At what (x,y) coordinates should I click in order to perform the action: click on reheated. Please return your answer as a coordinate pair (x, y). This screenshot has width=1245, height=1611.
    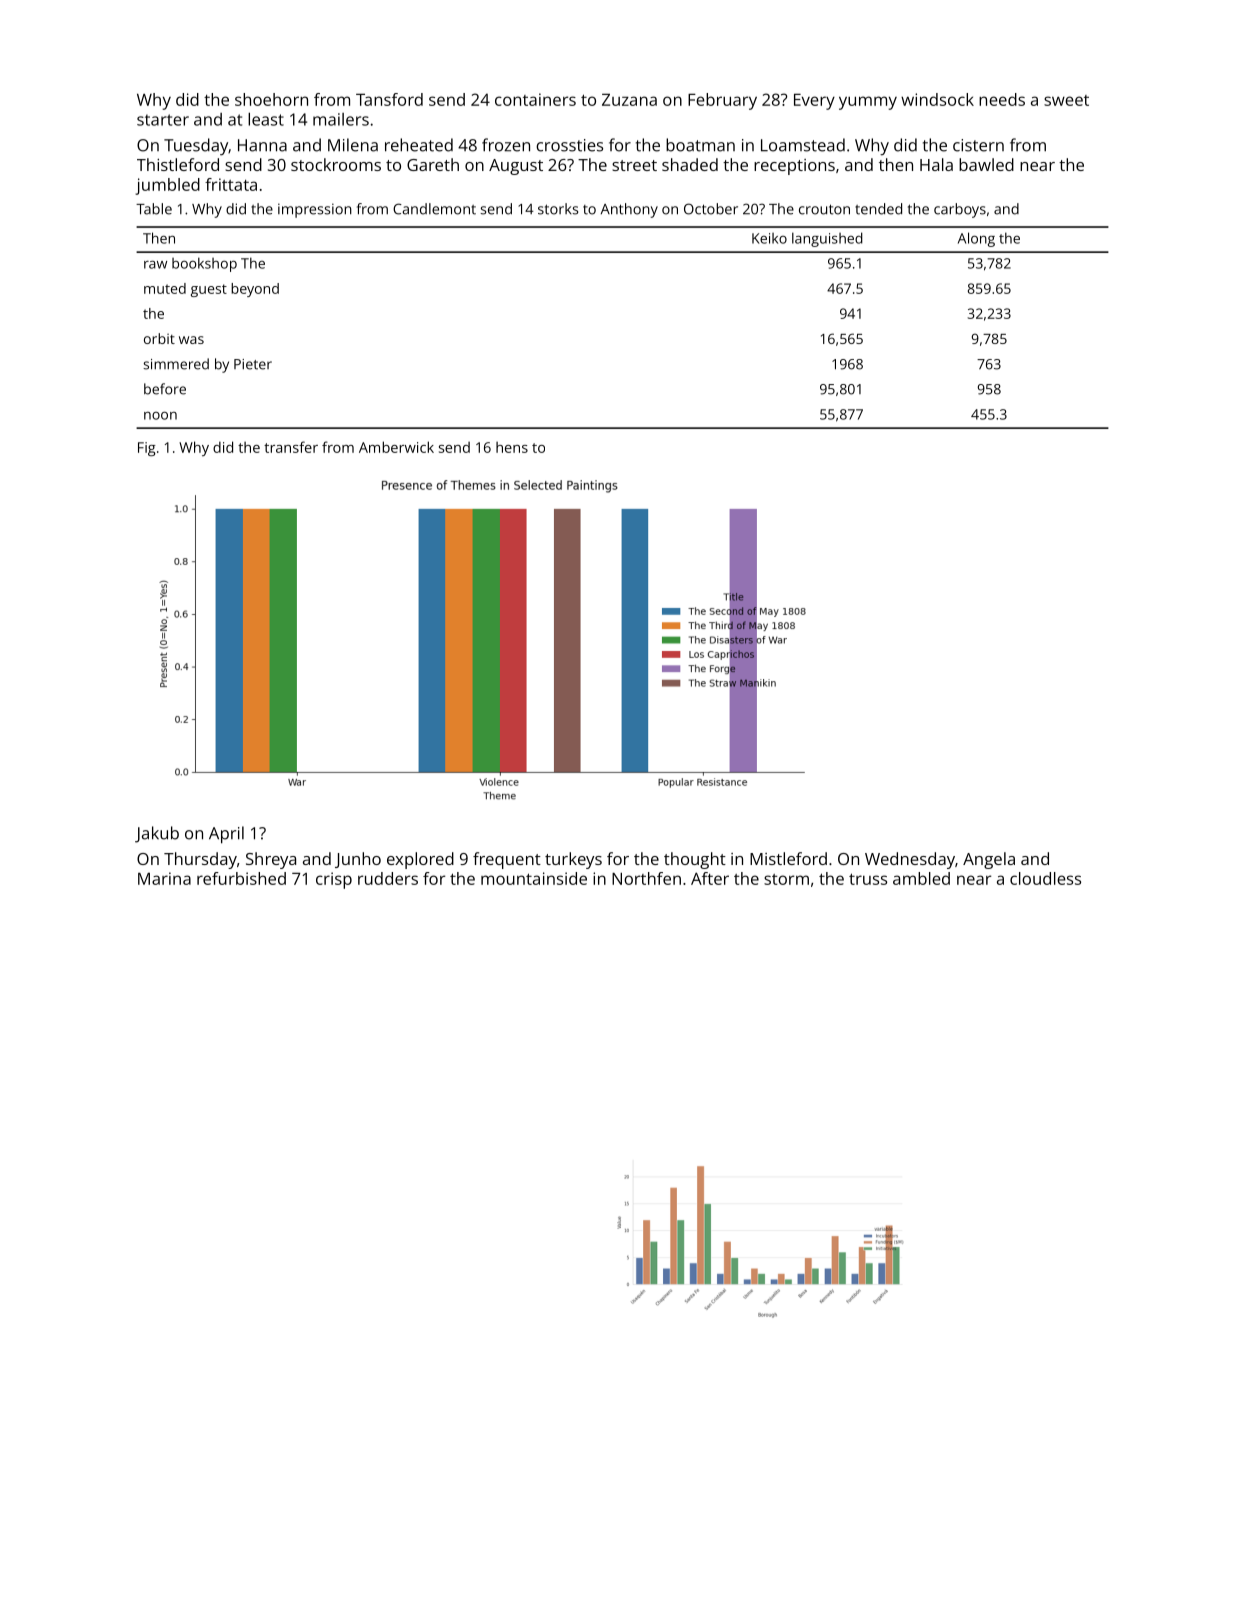
    Looking at the image, I should click on (419, 145).
